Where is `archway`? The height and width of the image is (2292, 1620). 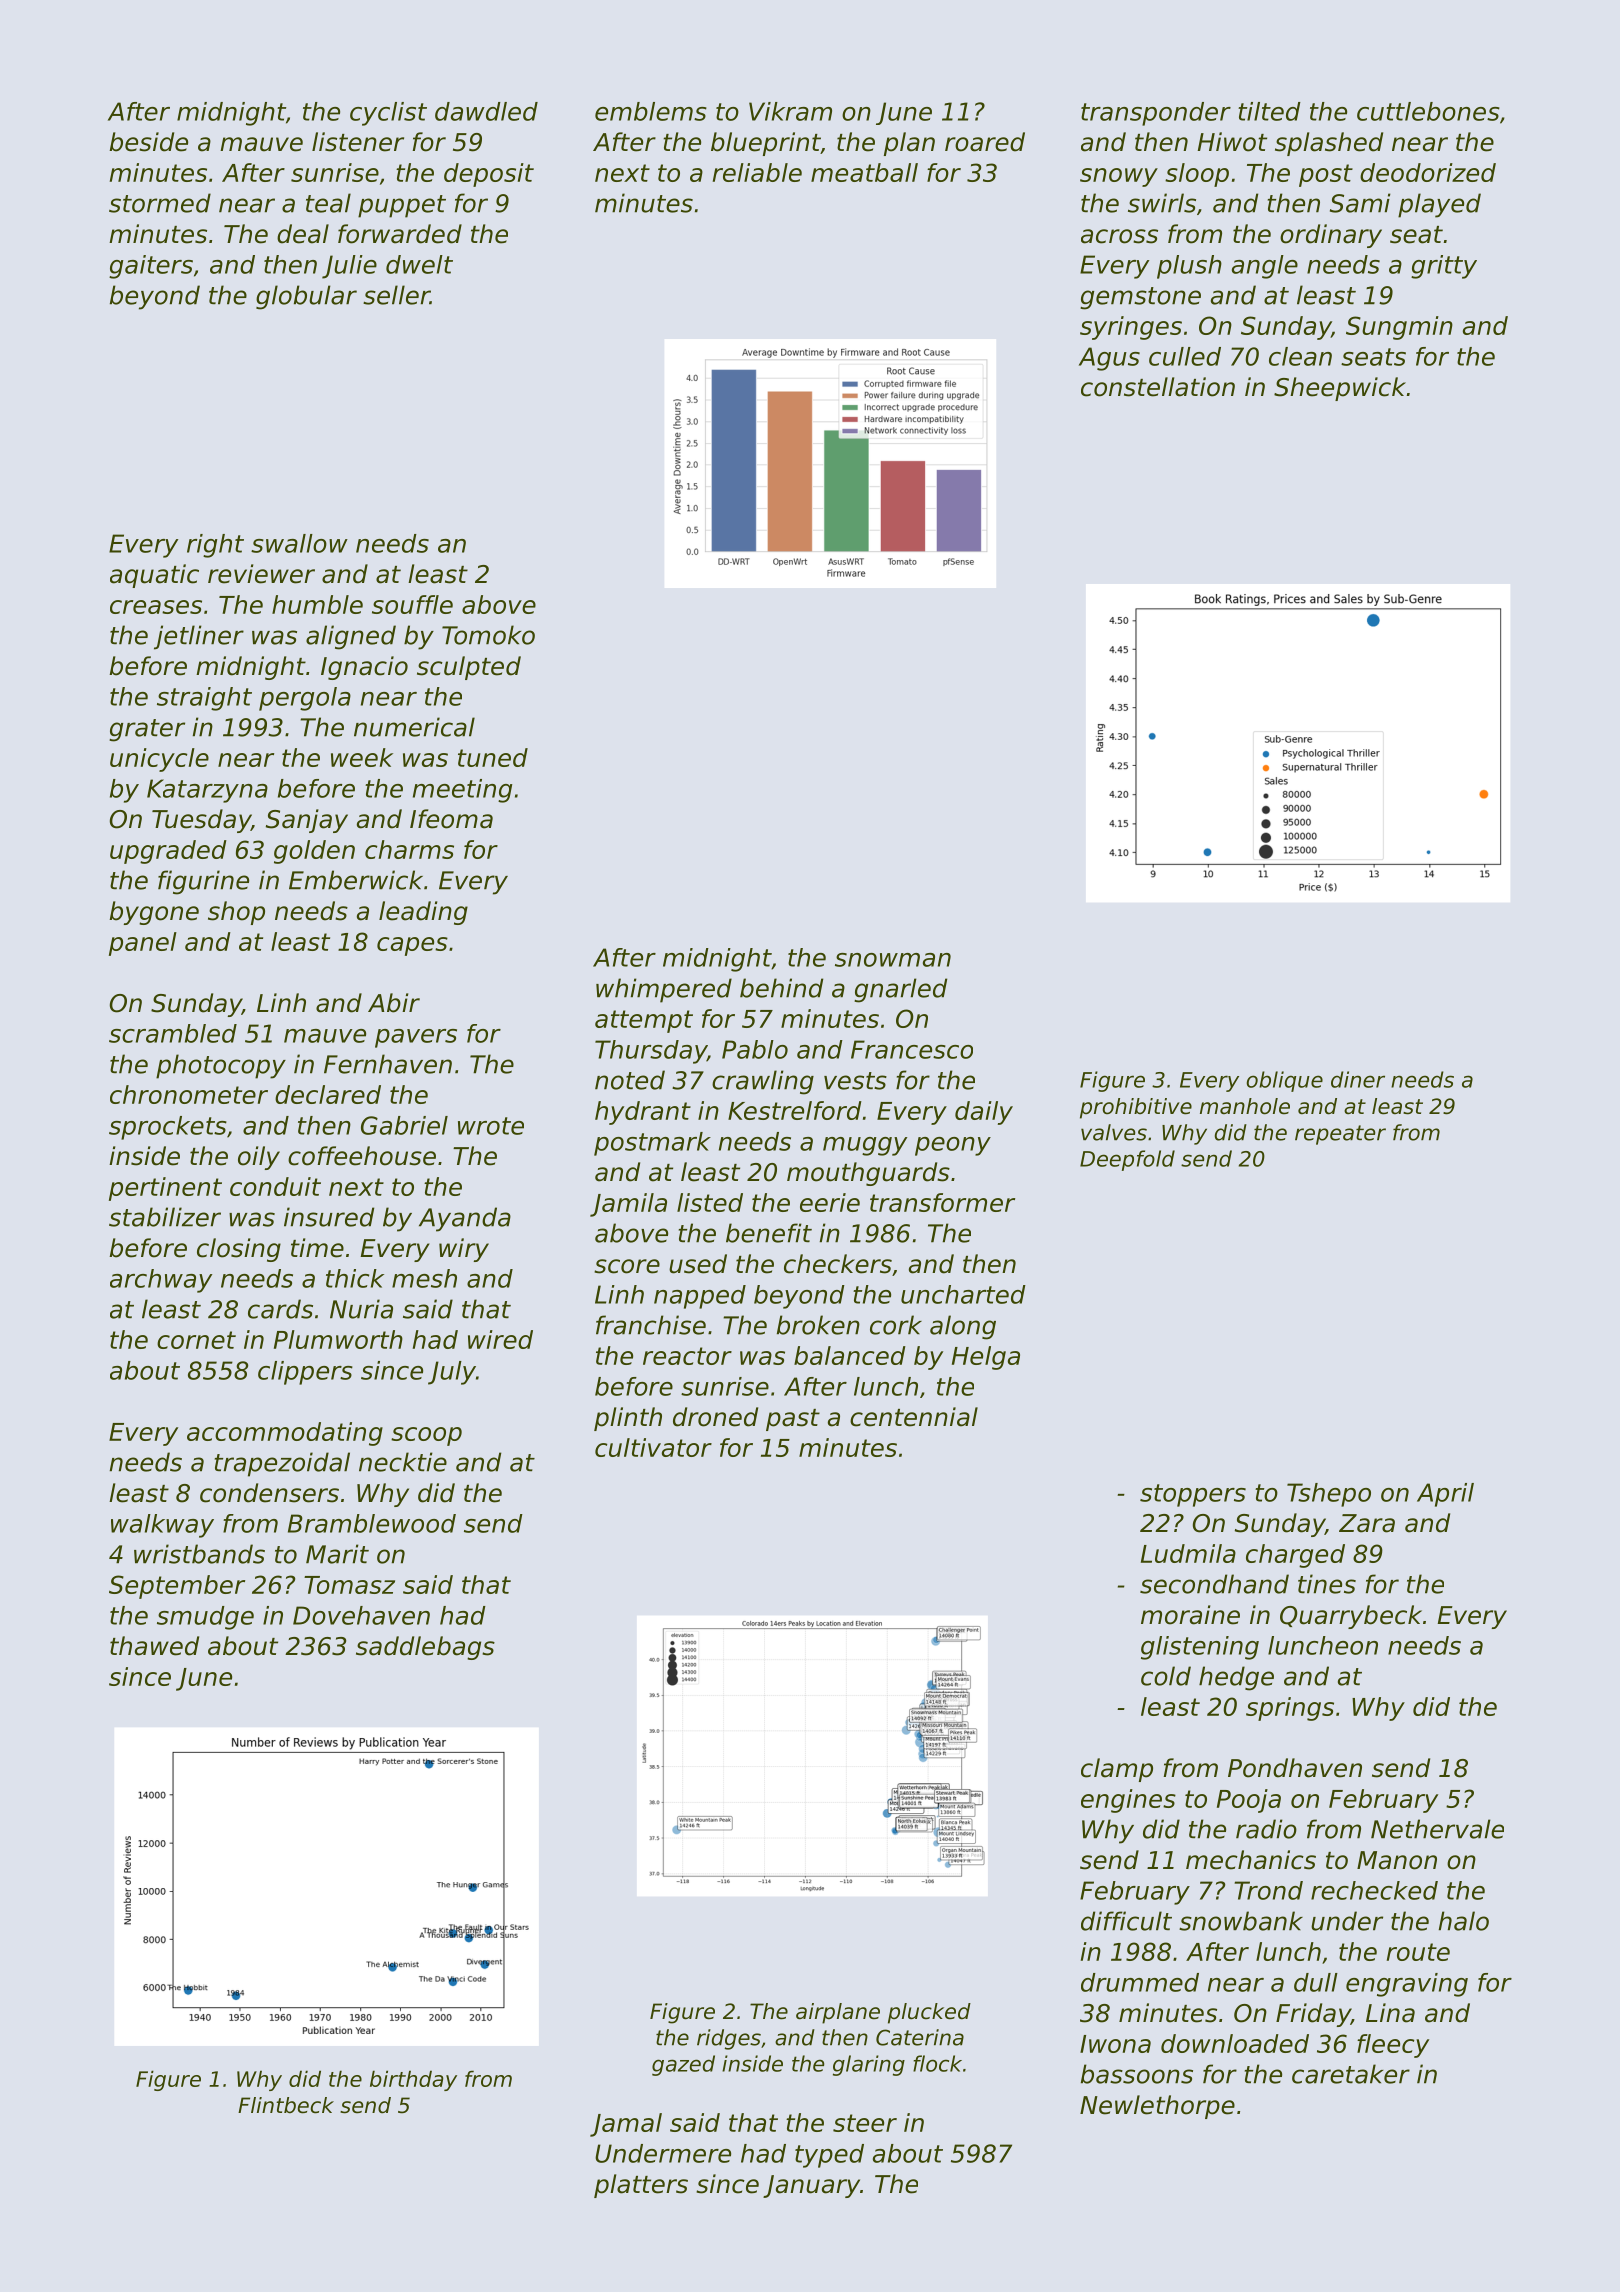 archway is located at coordinates (161, 1281).
